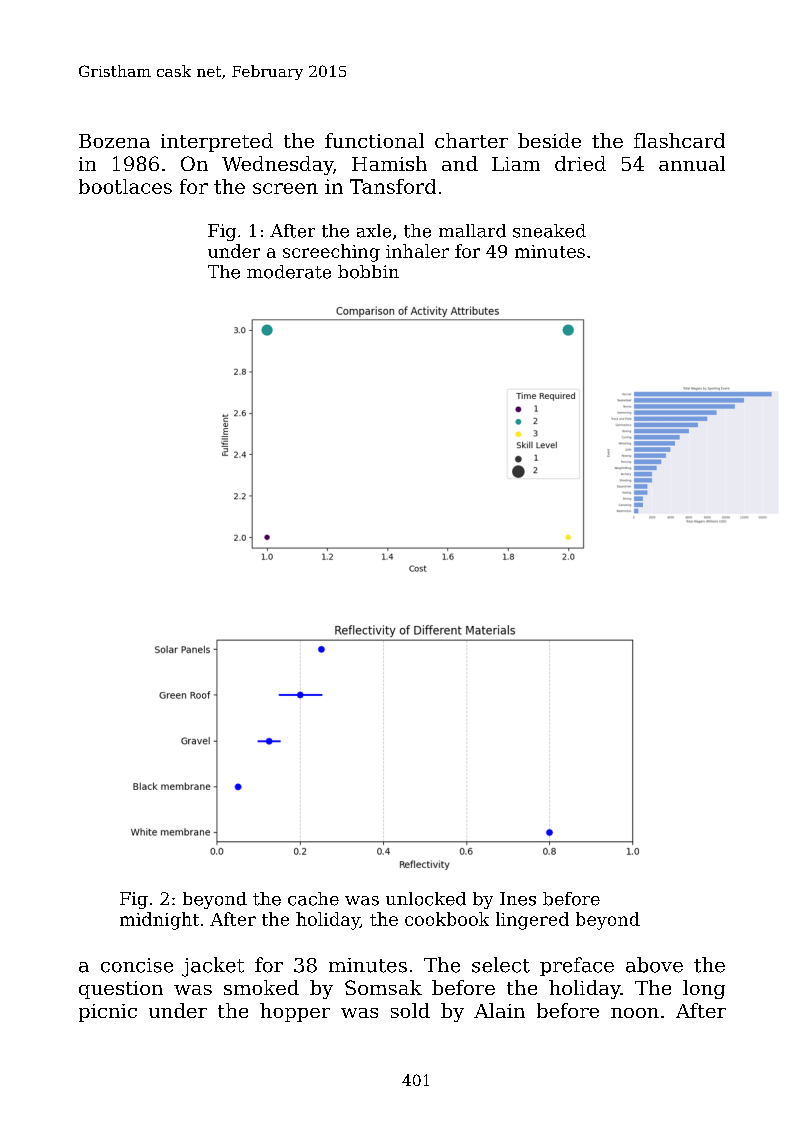 The height and width of the screenshot is (1141, 804). What do you see at coordinates (577, 966) in the screenshot?
I see `preface` at bounding box center [577, 966].
